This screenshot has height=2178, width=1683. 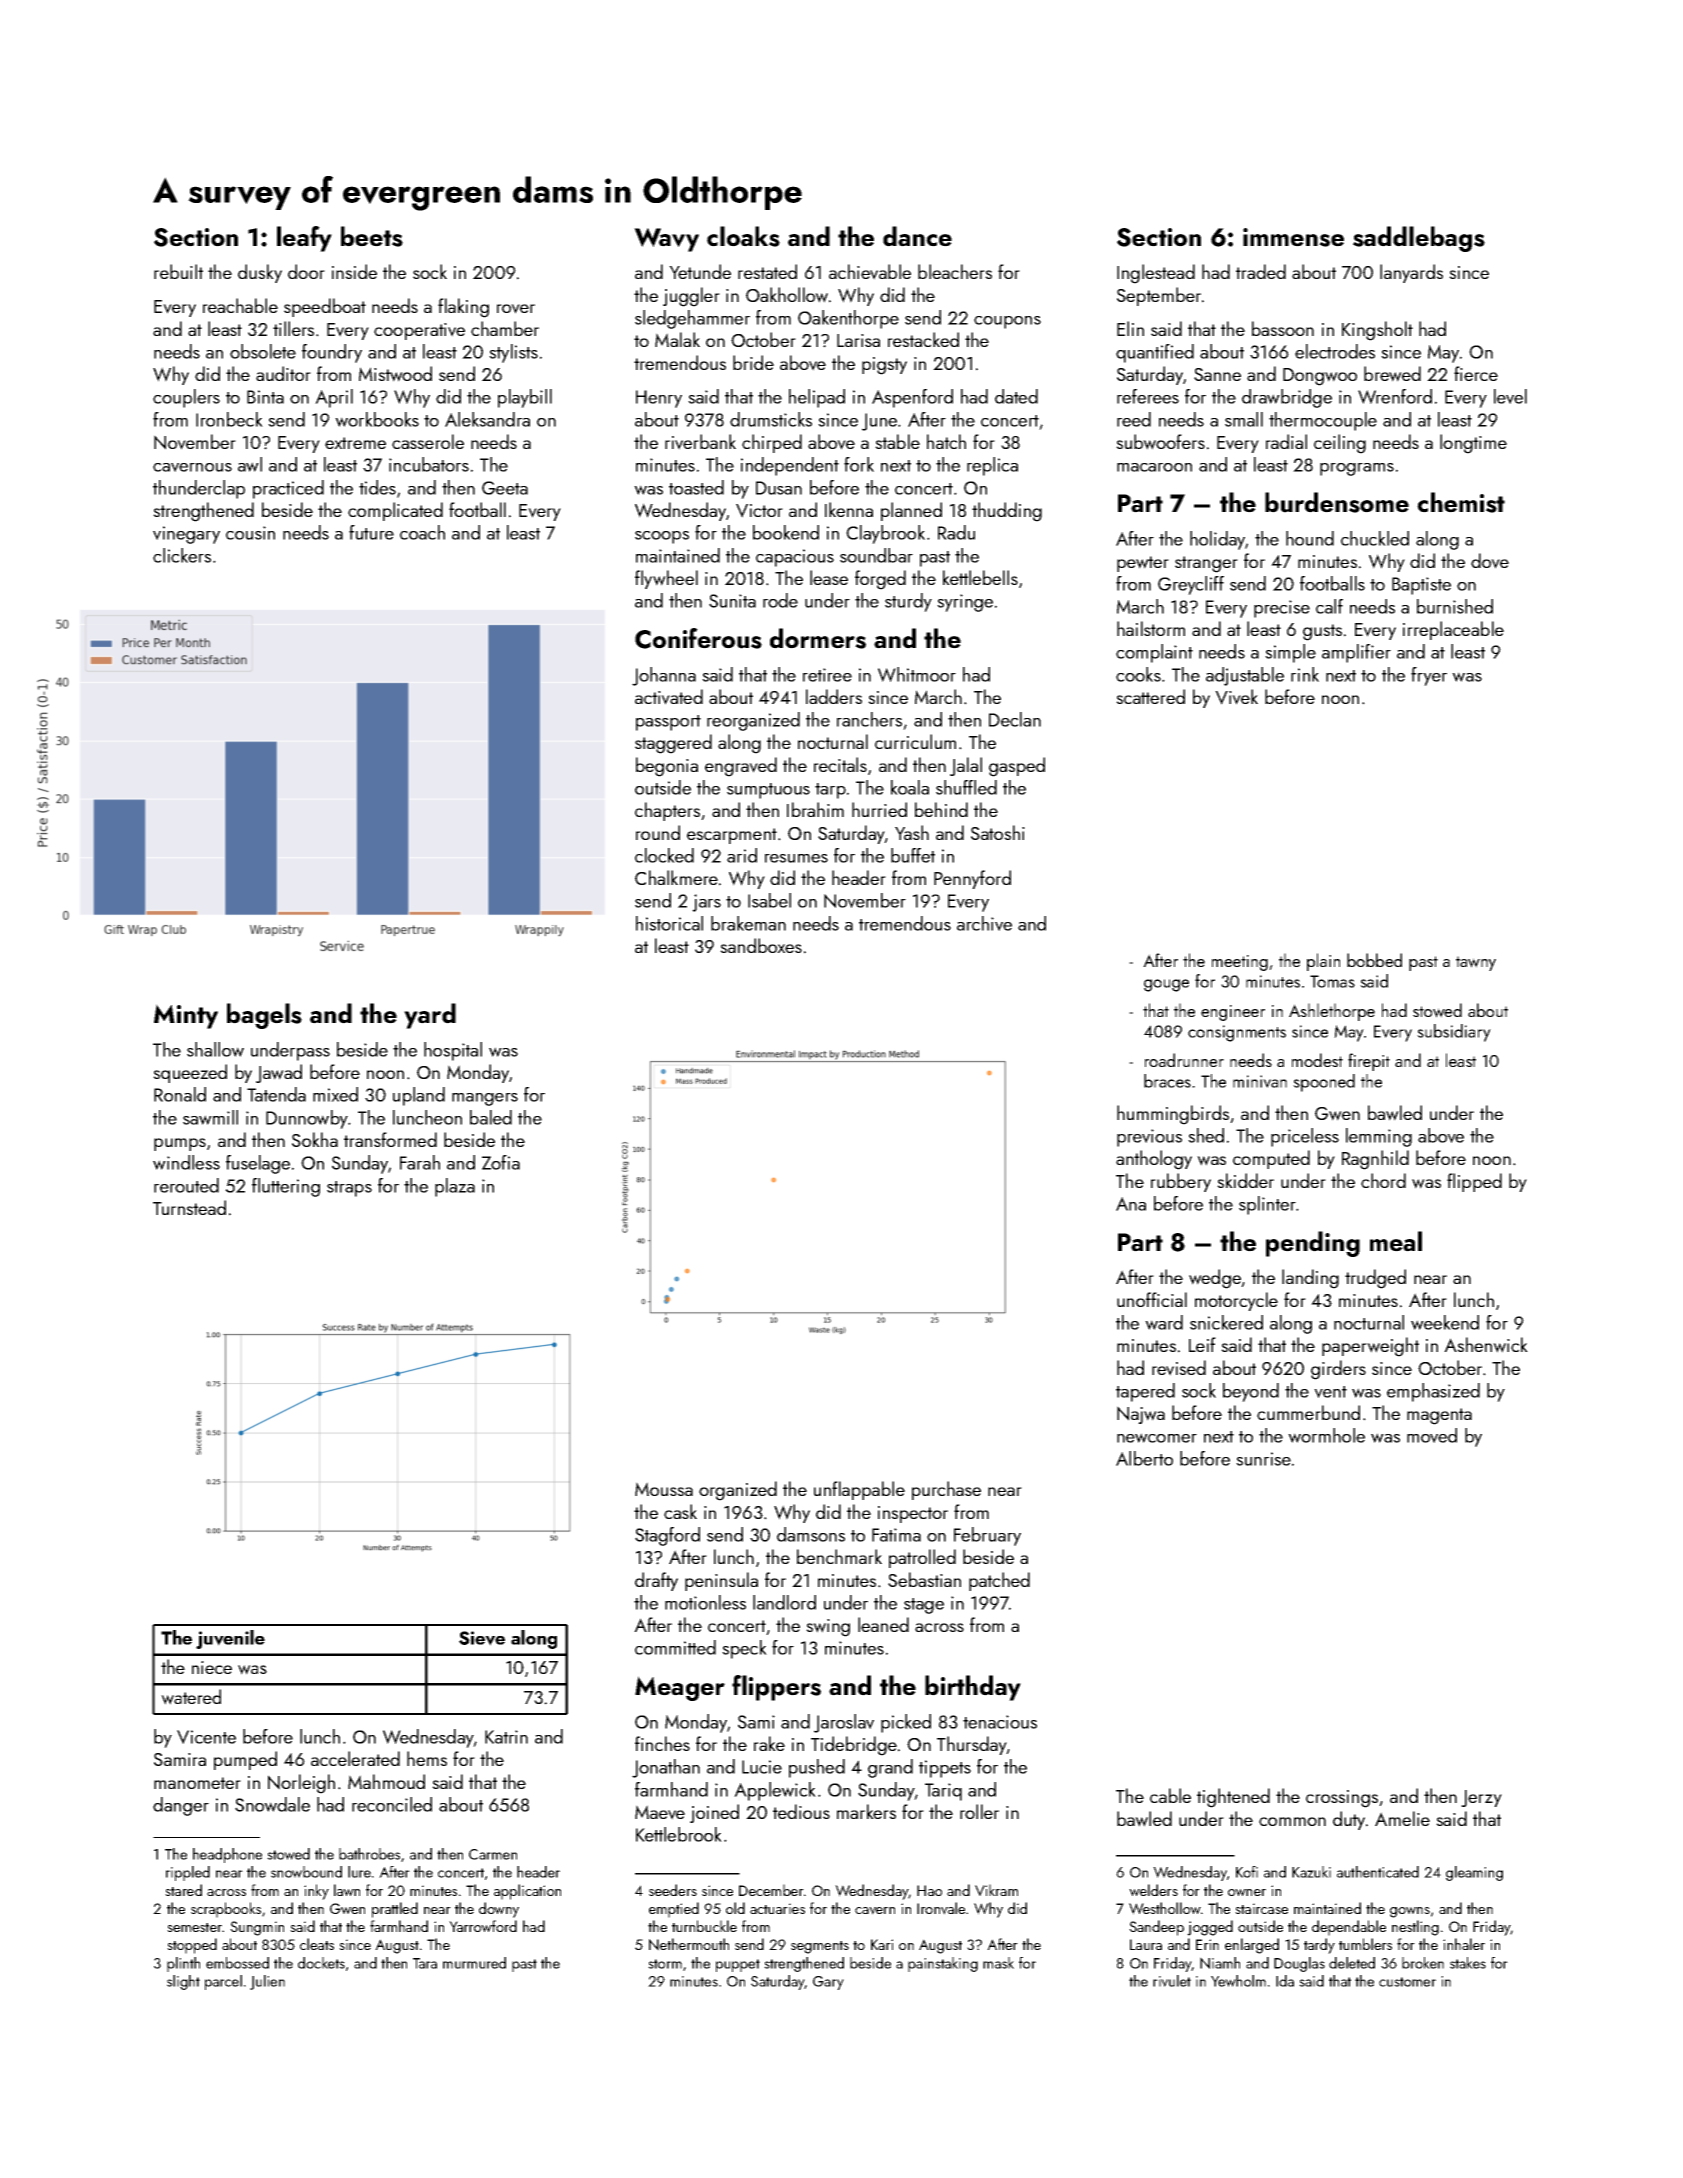 I want to click on Alberto, so click(x=1144, y=1458).
